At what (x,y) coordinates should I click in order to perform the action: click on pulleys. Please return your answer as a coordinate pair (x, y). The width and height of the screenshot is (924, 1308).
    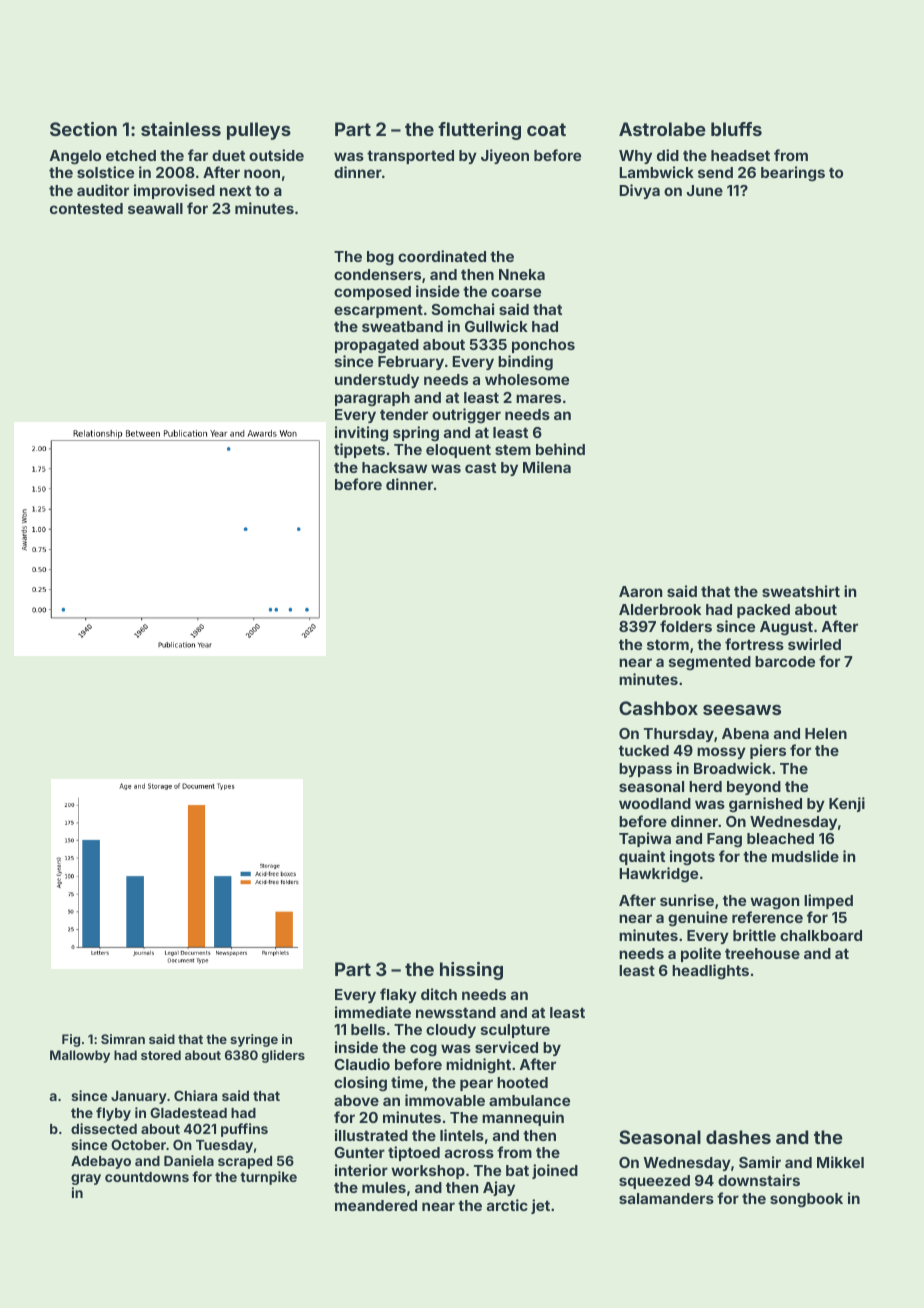
    Looking at the image, I should click on (259, 131).
